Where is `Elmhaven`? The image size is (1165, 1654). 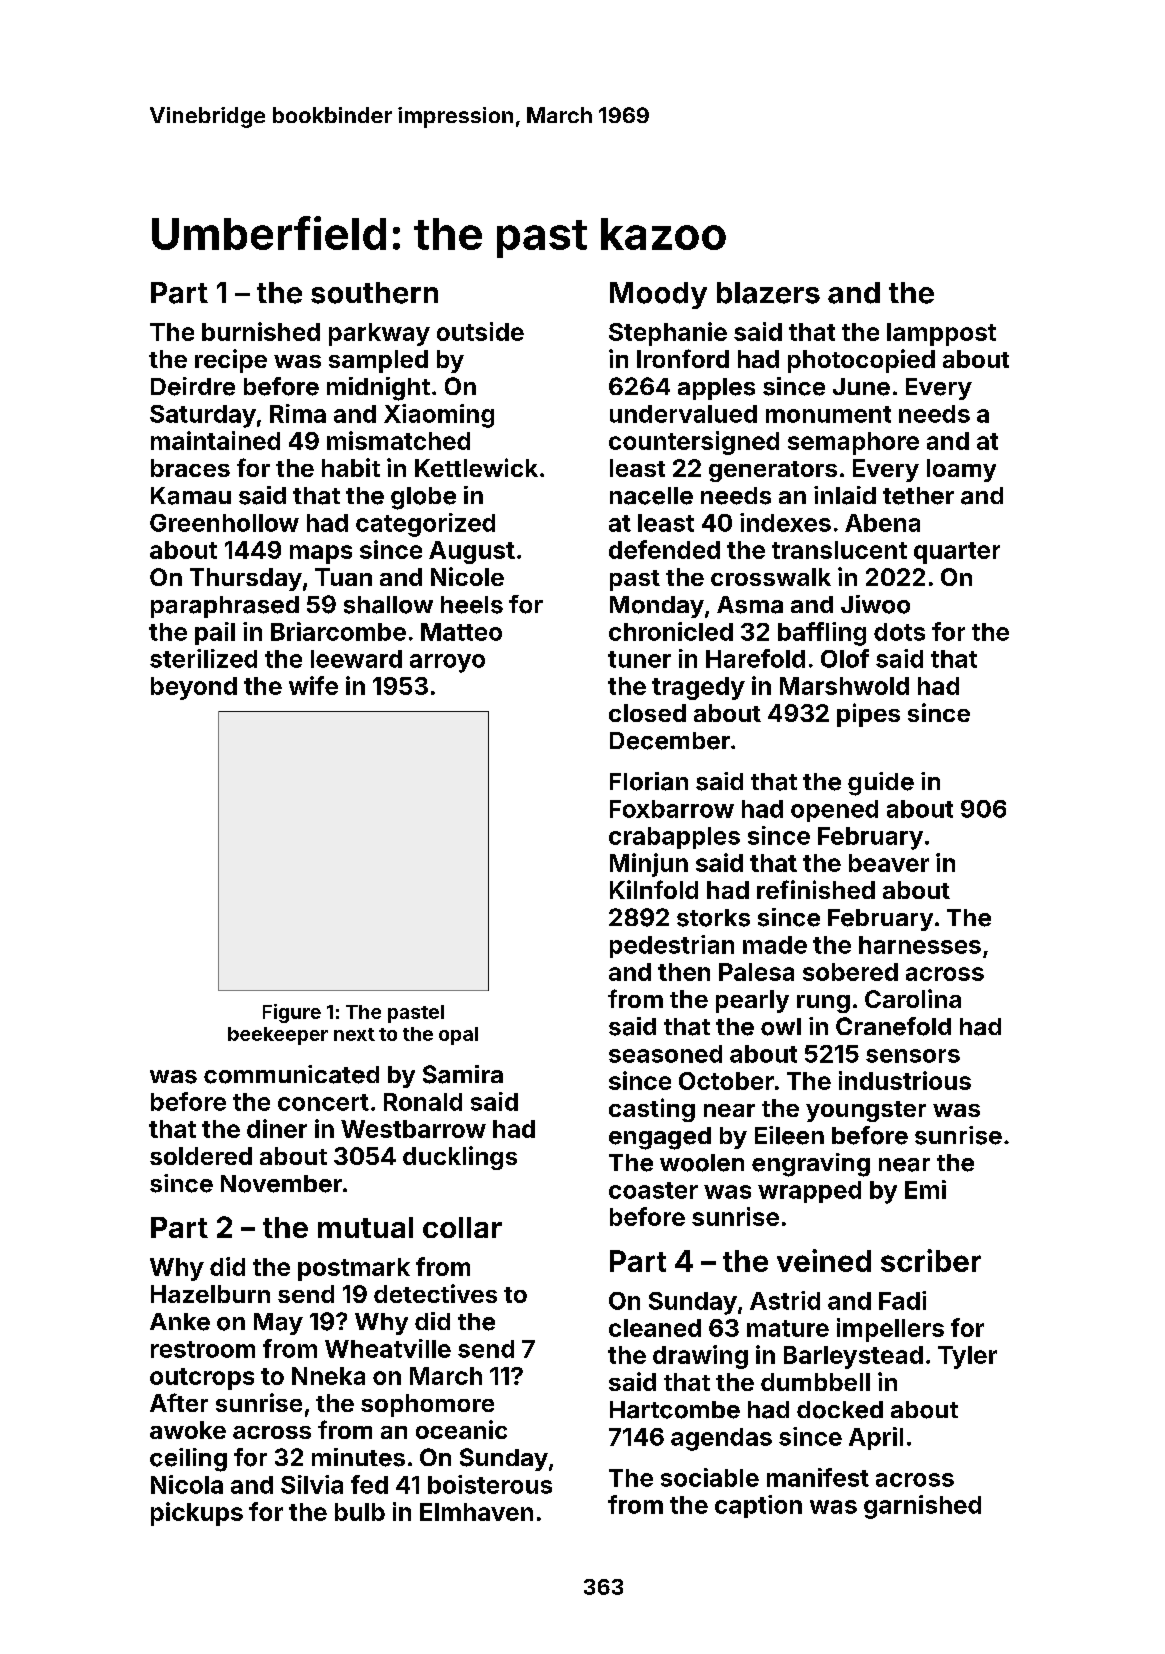
Elmhaven is located at coordinates (476, 1512).
